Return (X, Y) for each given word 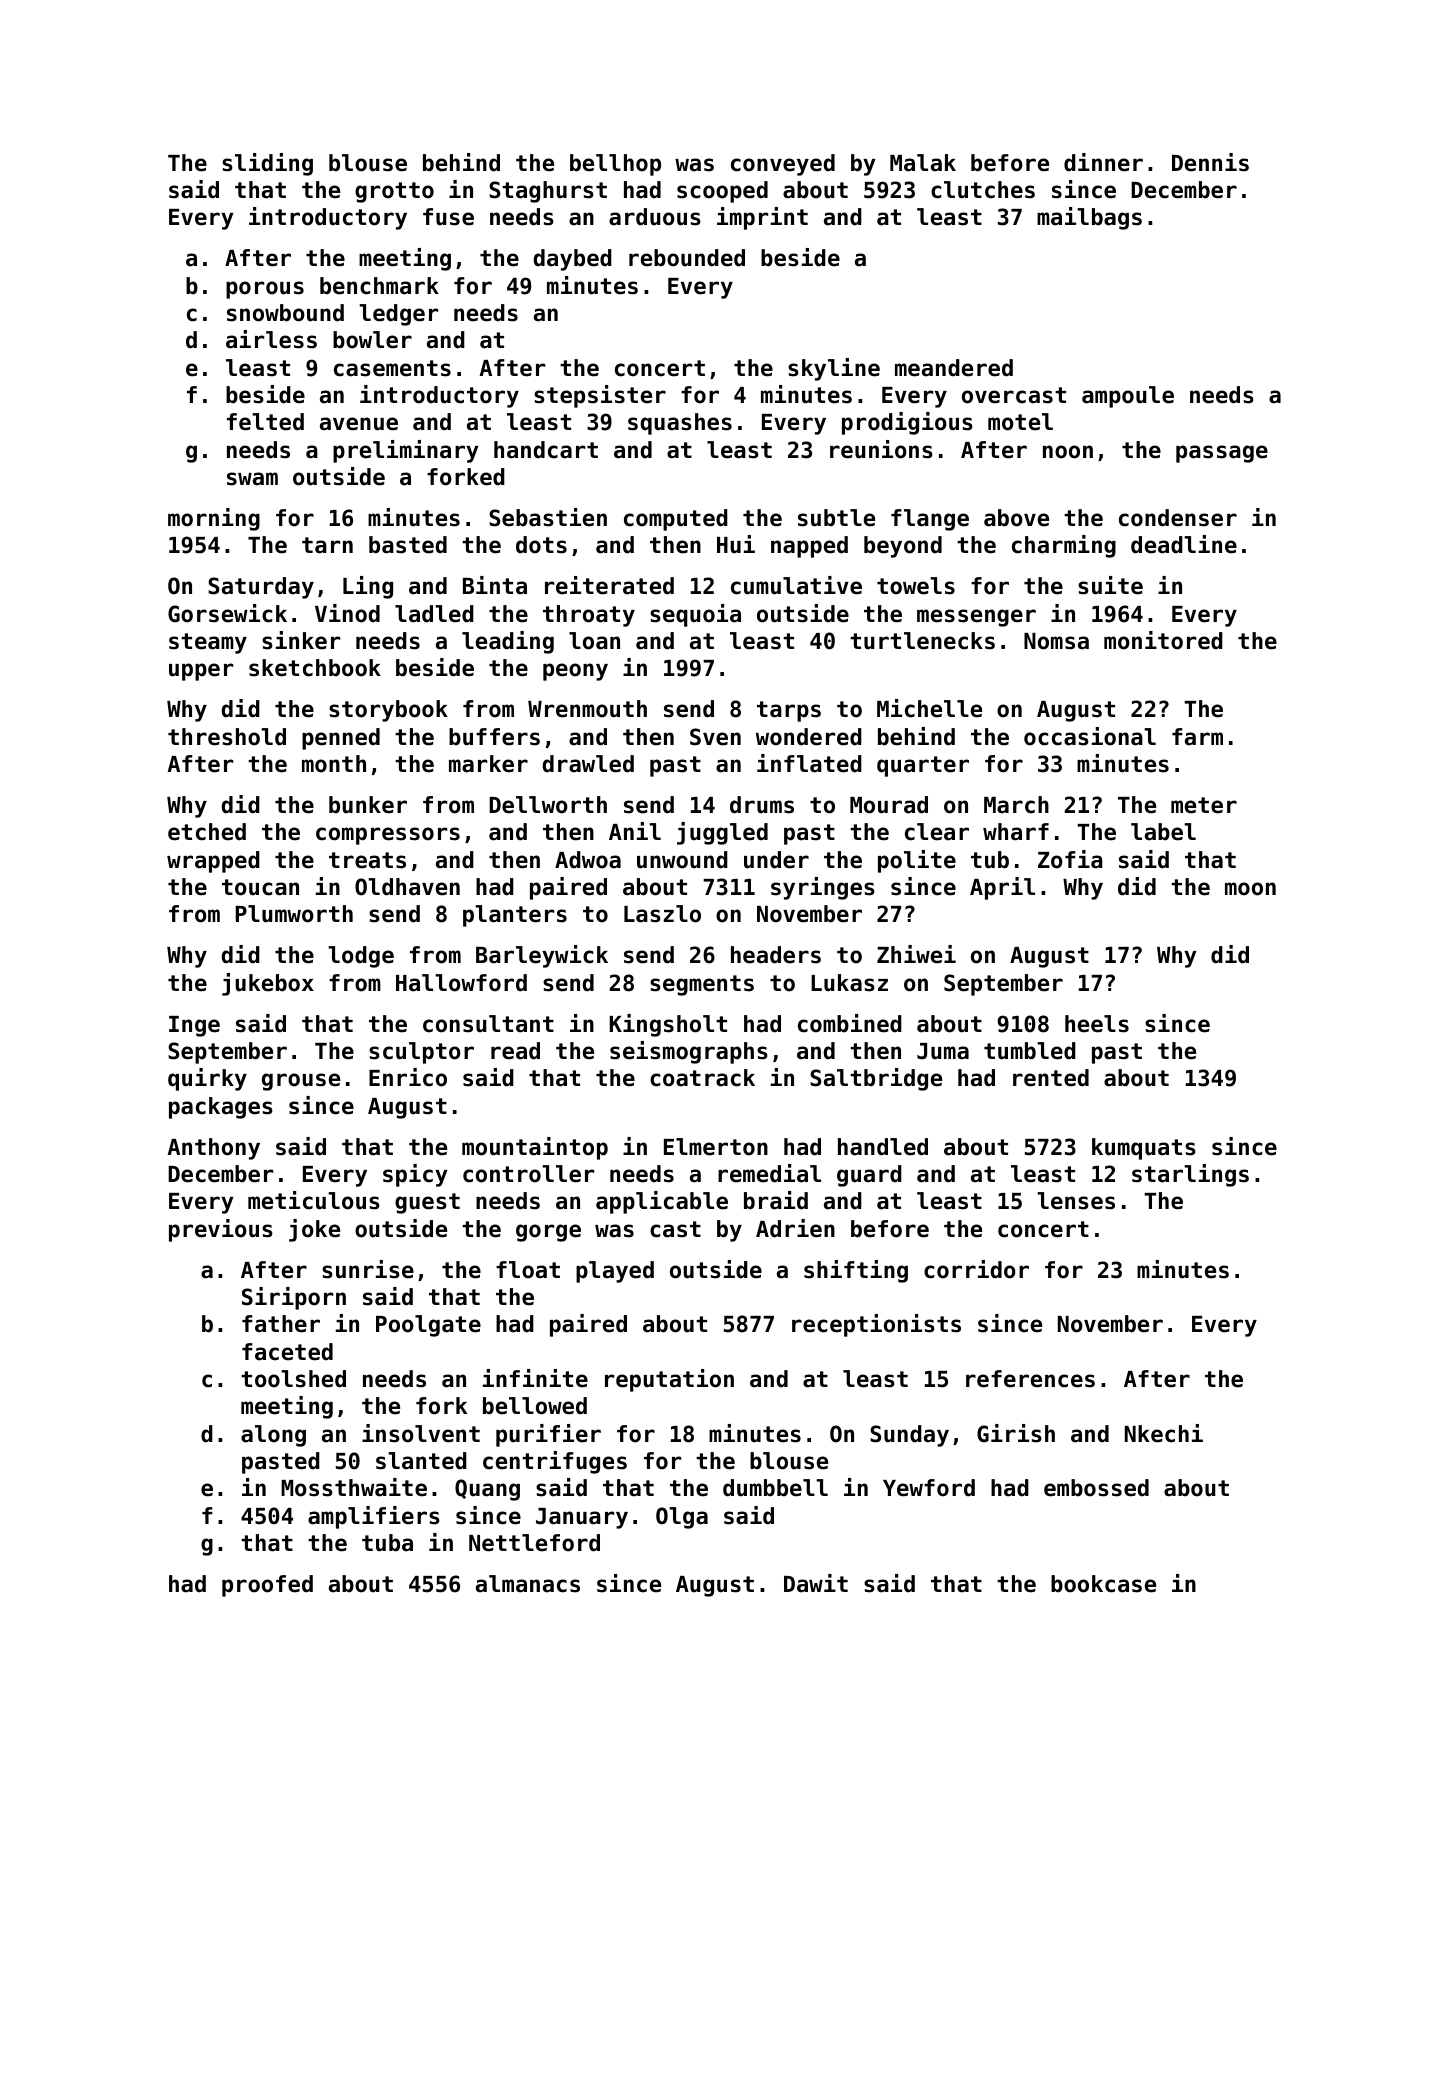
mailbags (1089, 218)
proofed (267, 1586)
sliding (267, 164)
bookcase (1103, 1584)
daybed (573, 260)
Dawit (816, 1583)
